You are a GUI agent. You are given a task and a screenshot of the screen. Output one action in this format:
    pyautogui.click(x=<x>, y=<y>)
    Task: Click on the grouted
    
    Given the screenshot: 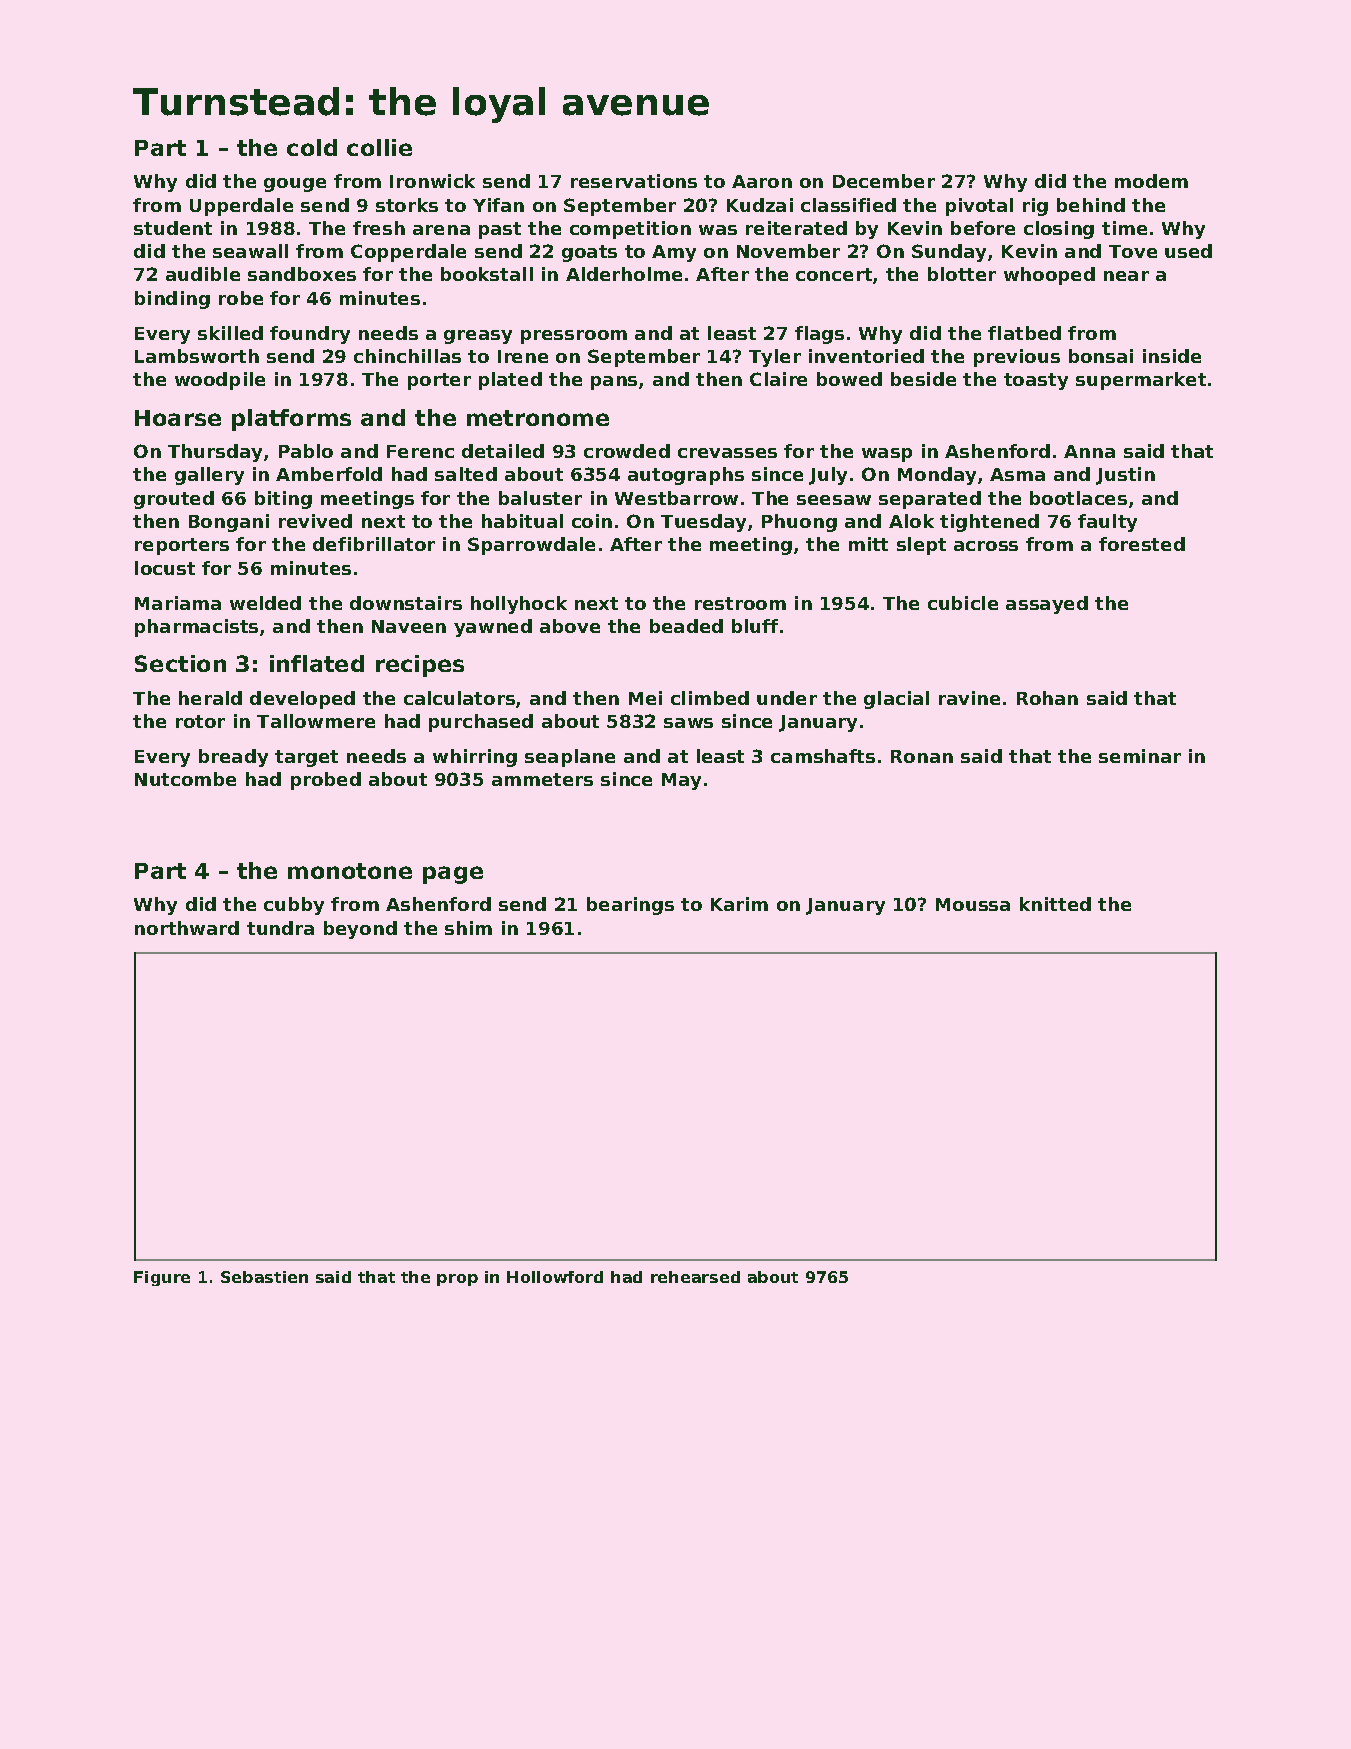 What is the action you would take?
    pyautogui.click(x=174, y=500)
